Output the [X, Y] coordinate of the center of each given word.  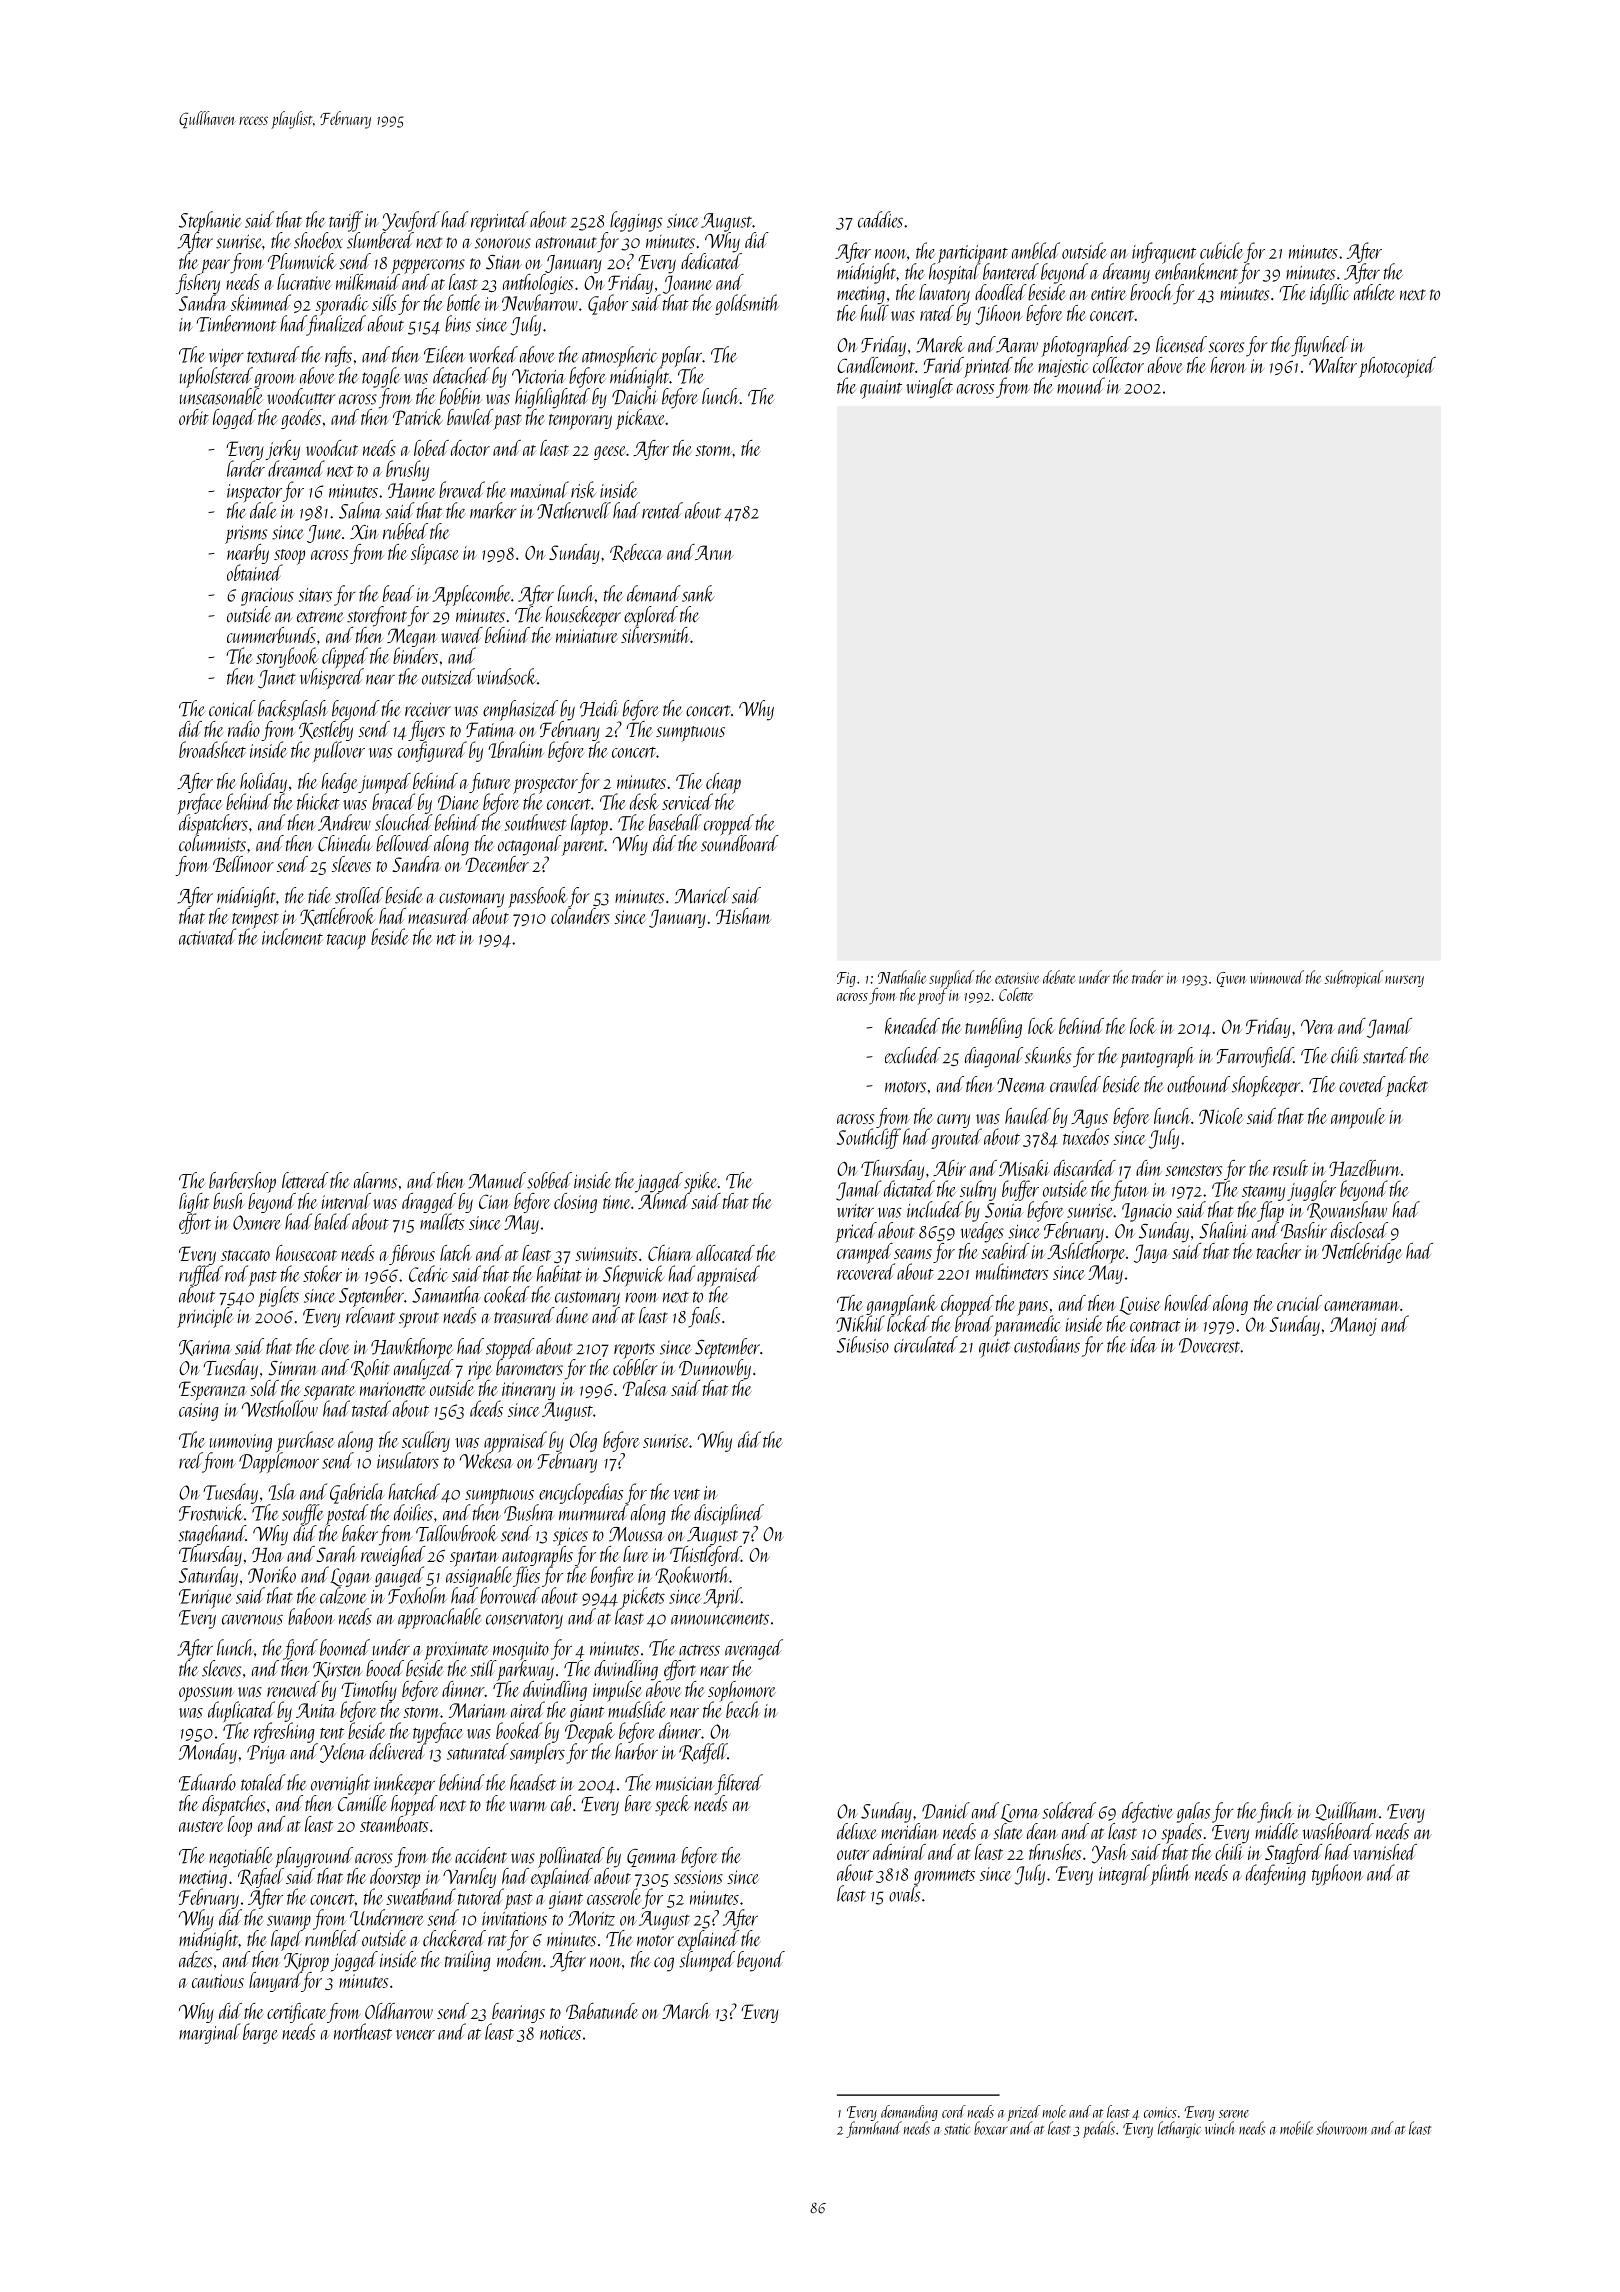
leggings [636, 221]
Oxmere [257, 1222]
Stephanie [210, 221]
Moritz [591, 1918]
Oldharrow [399, 2011]
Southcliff [869, 1138]
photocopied [1397, 367]
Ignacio [1147, 1212]
